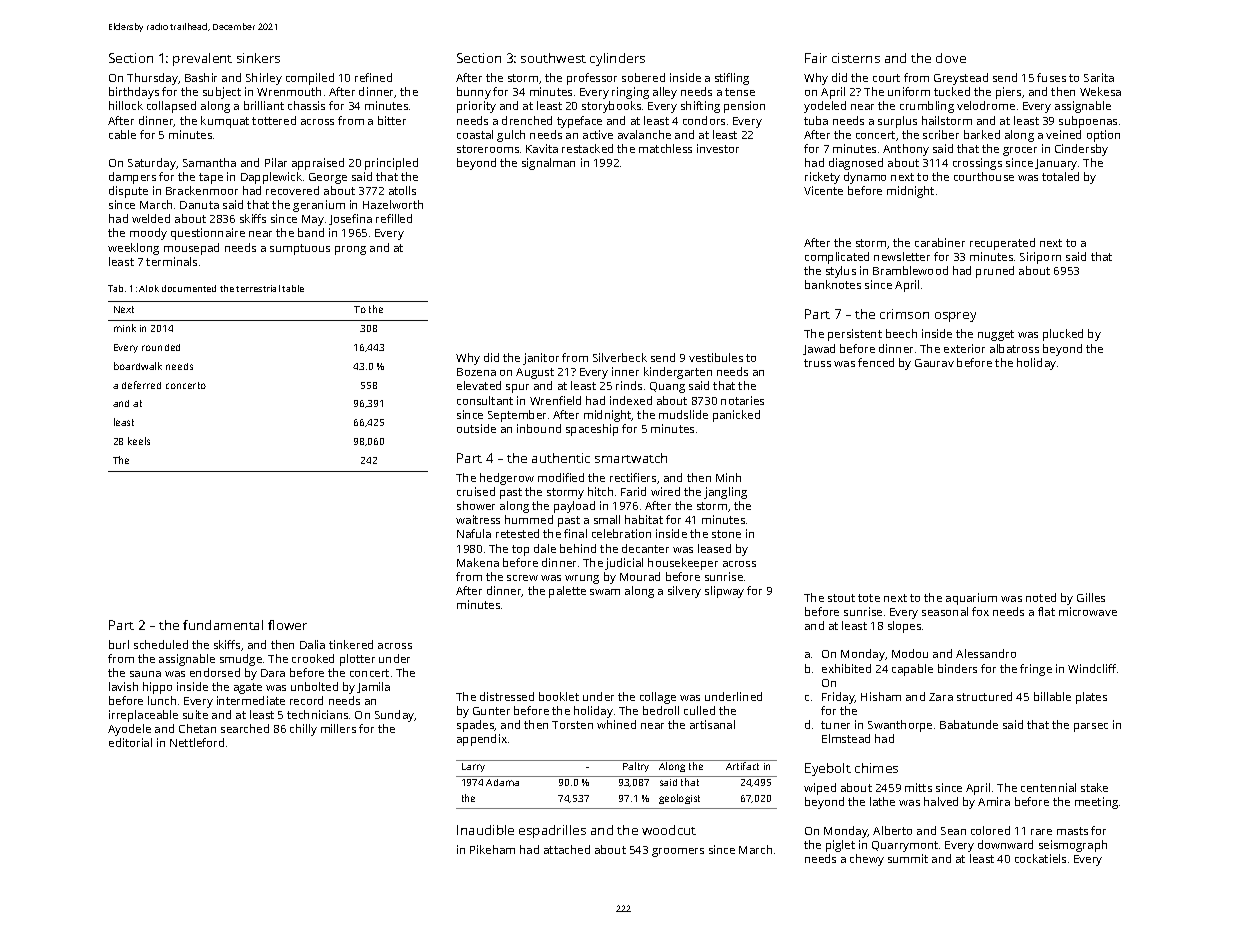 Image resolution: width=1233 pixels, height=952 pixels. I want to click on complicated, so click(837, 258).
